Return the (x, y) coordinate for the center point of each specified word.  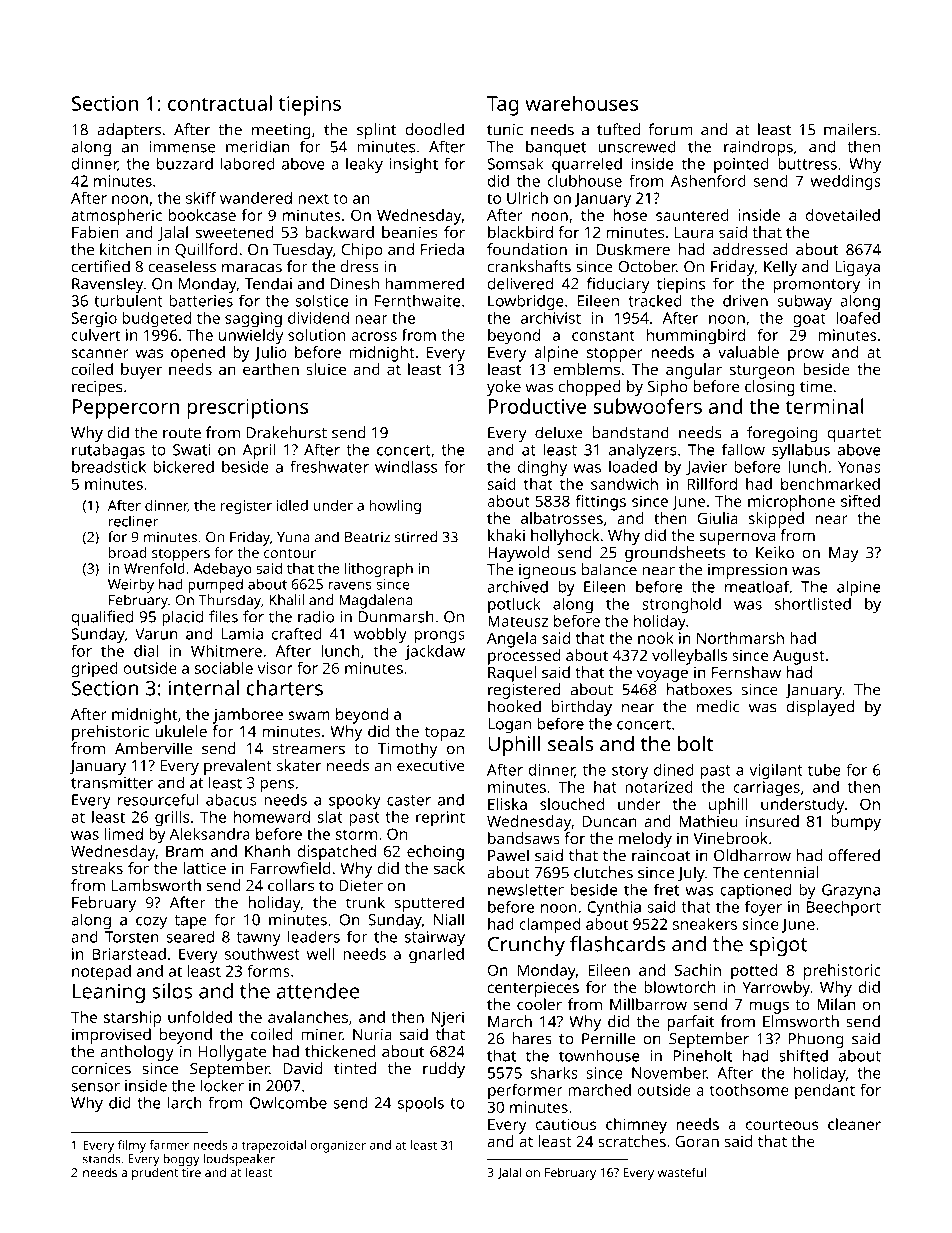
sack (449, 868)
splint (376, 131)
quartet (854, 435)
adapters (129, 131)
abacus (231, 799)
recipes (97, 388)
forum (670, 129)
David (303, 1068)
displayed (820, 708)
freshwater (329, 466)
